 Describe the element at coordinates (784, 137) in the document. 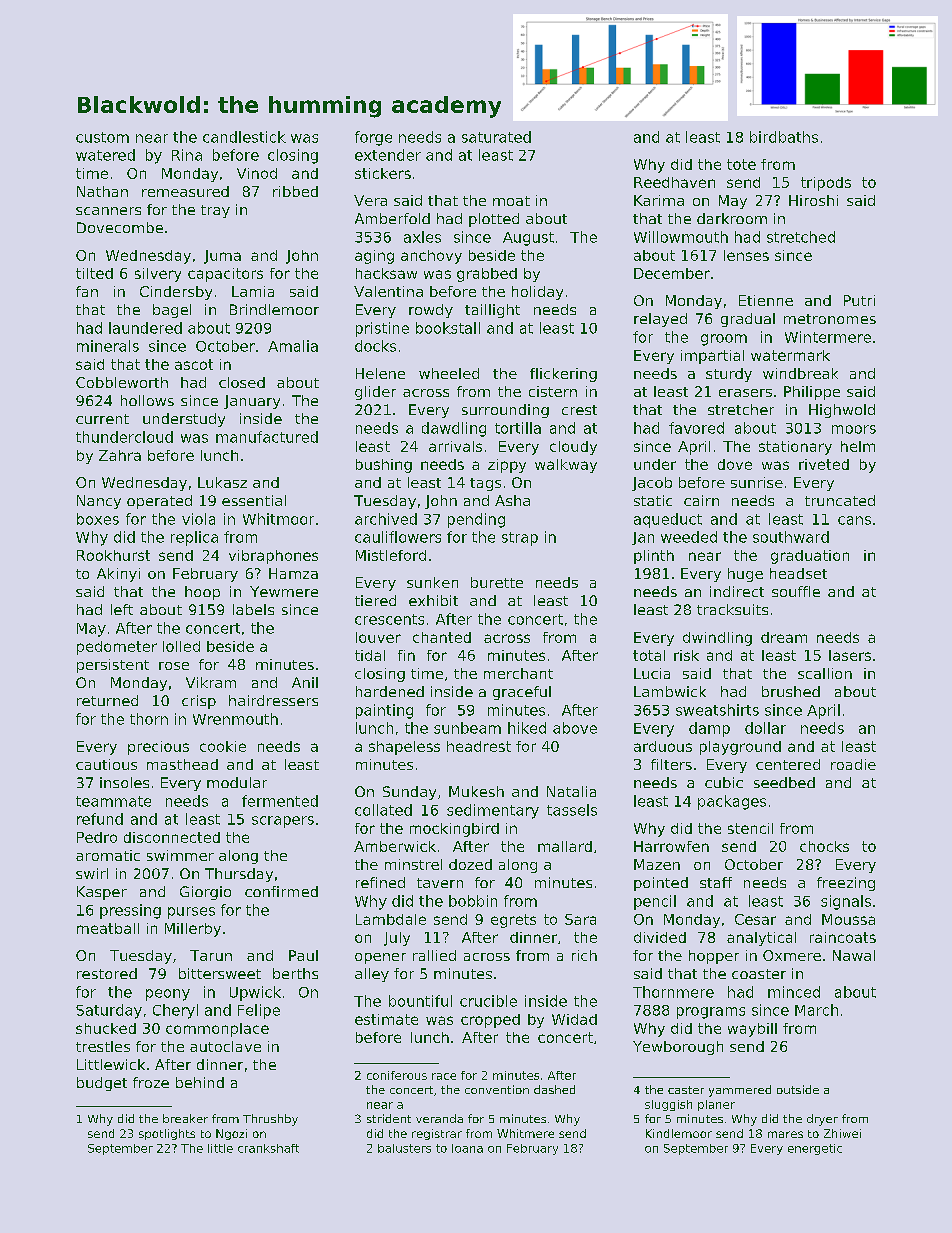

I see `birdbaths` at that location.
